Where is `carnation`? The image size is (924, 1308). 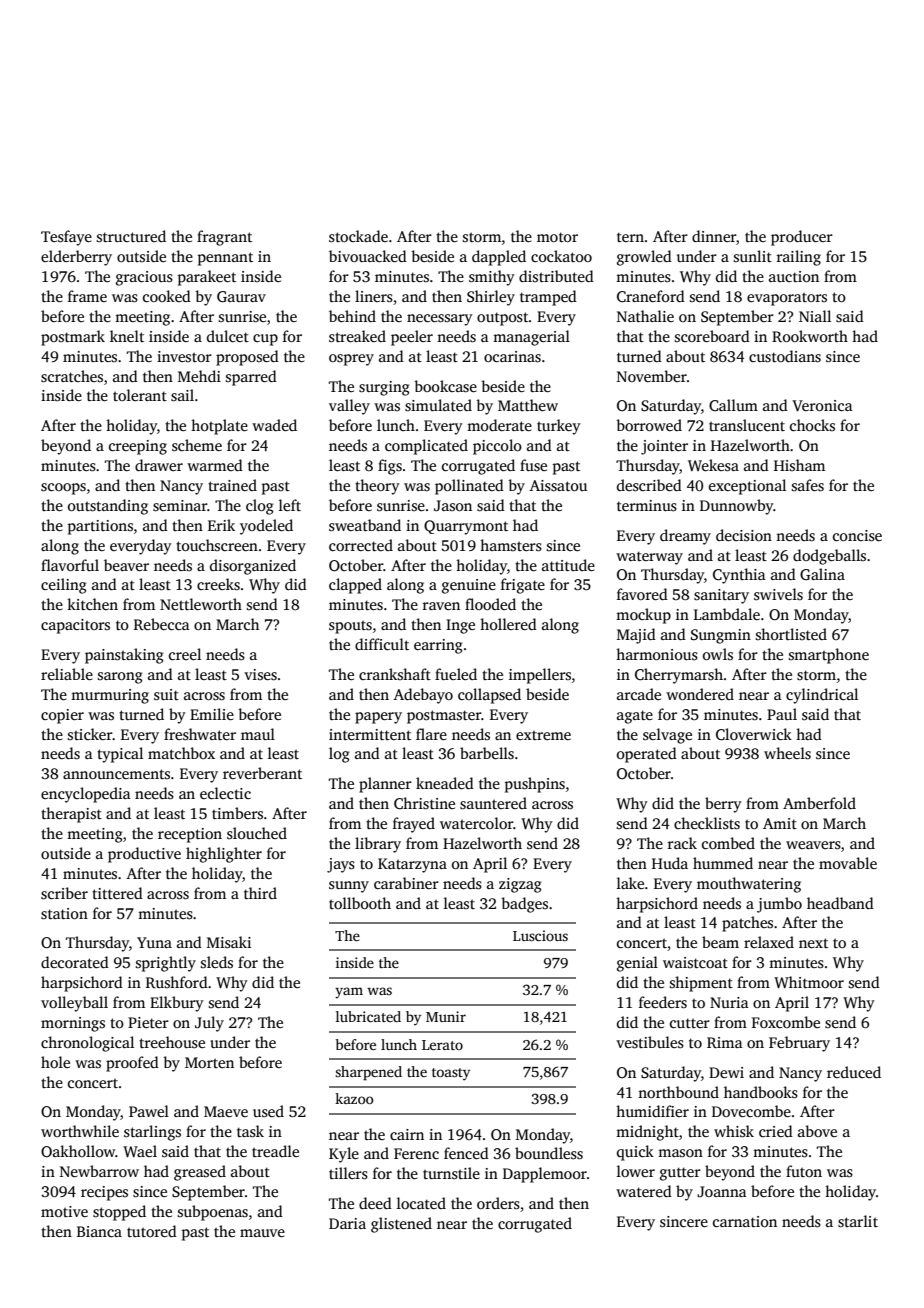
carnation is located at coordinates (745, 1221).
